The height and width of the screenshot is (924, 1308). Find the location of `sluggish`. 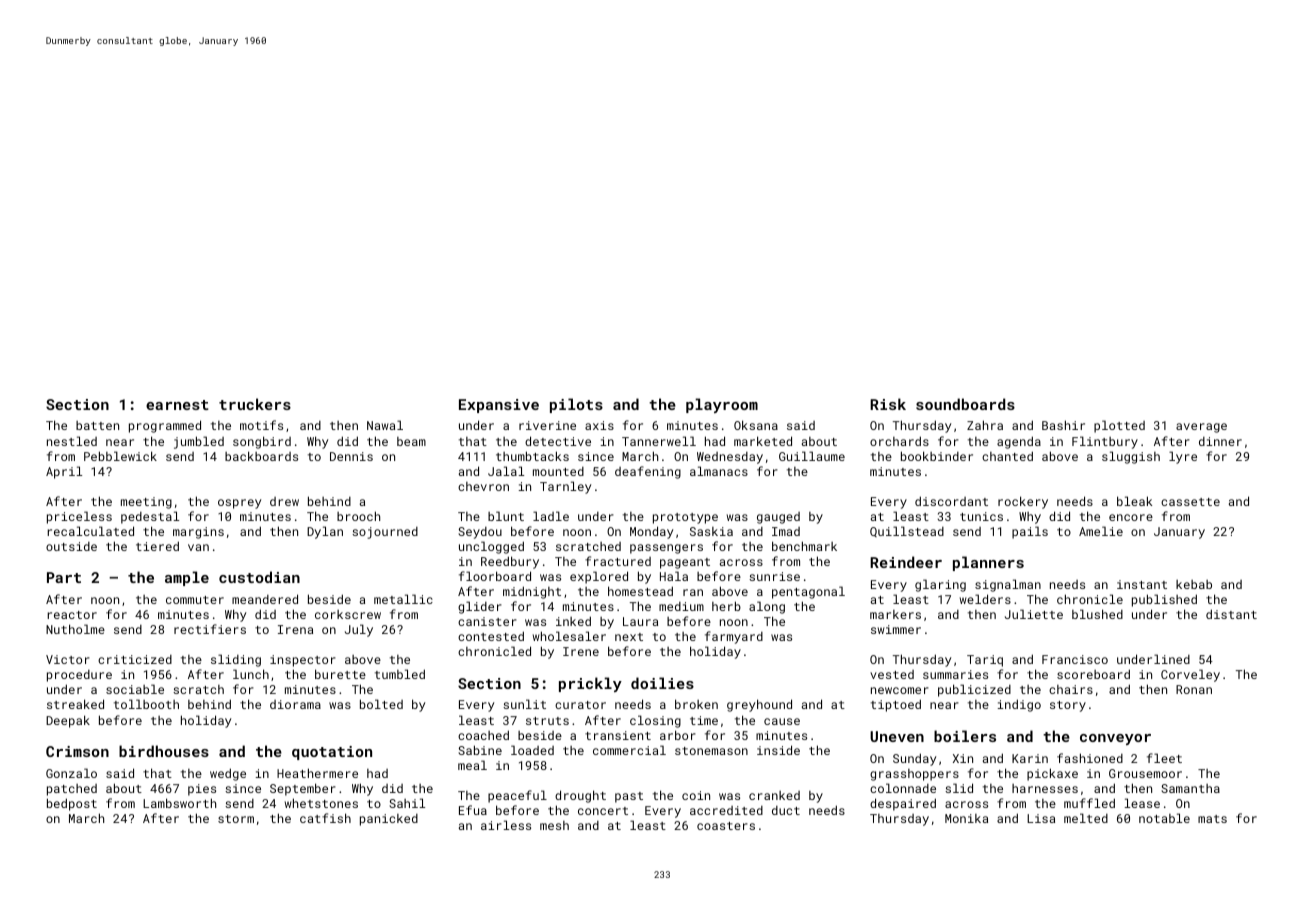

sluggish is located at coordinates (1131, 457).
